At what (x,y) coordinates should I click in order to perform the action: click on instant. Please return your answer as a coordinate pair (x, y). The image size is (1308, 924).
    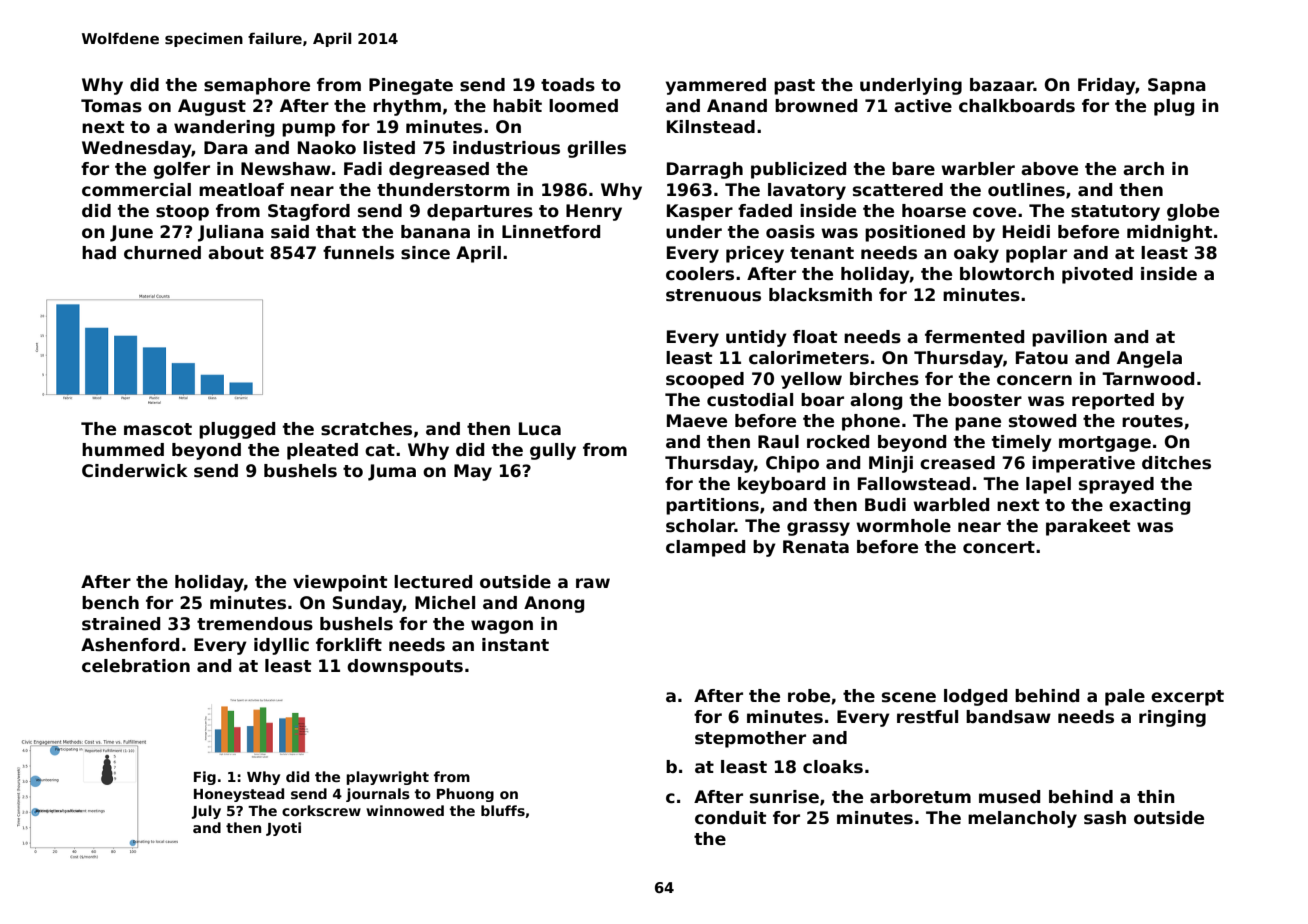
    Looking at the image, I should click on (515, 645).
